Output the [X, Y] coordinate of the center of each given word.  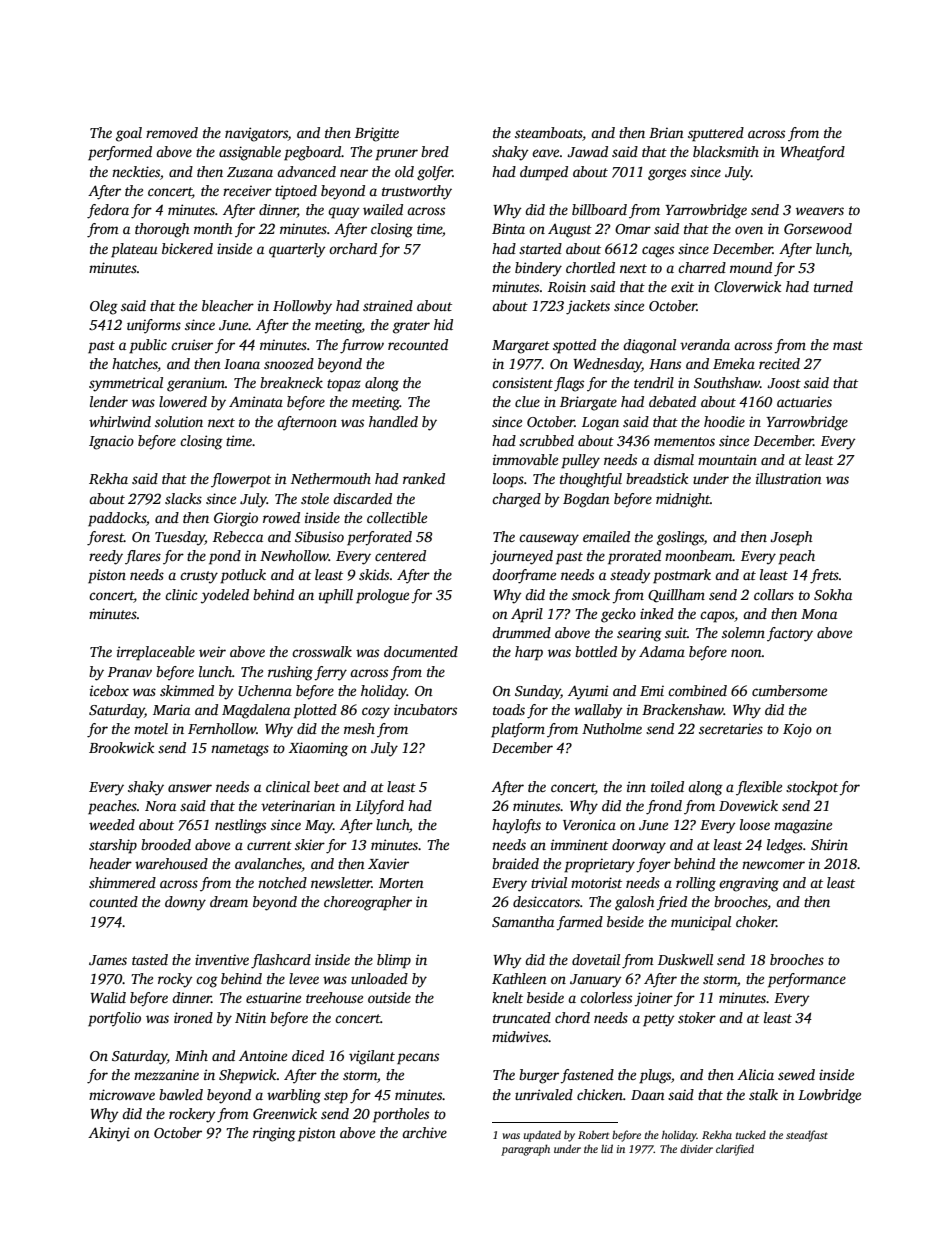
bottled [596, 651]
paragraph [525, 1150]
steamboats [549, 134]
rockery [192, 1115]
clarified [735, 1150]
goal [129, 134]
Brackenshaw [683, 709]
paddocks [117, 519]
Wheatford [812, 153]
